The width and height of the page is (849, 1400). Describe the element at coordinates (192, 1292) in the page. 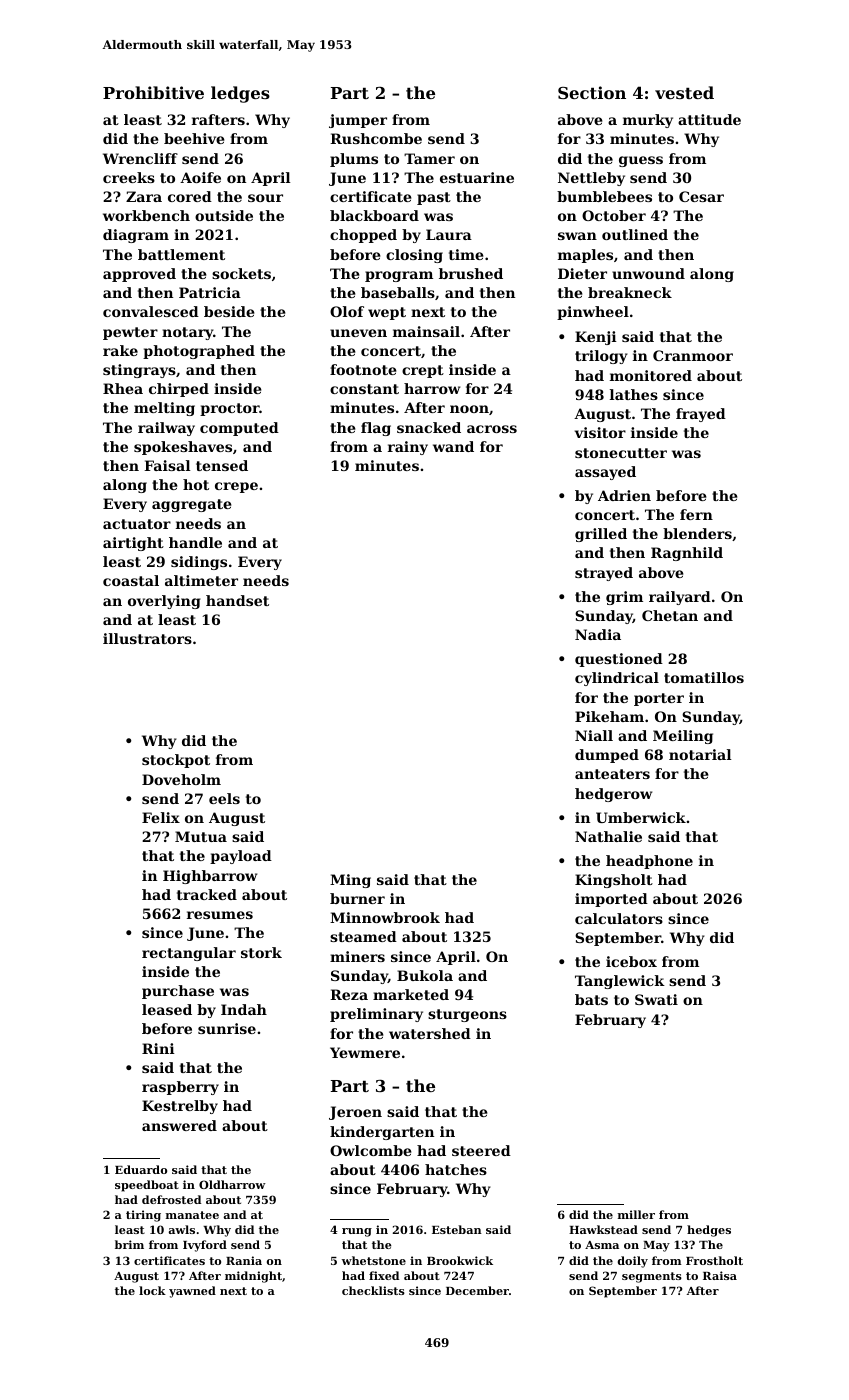

I see `yawned` at that location.
